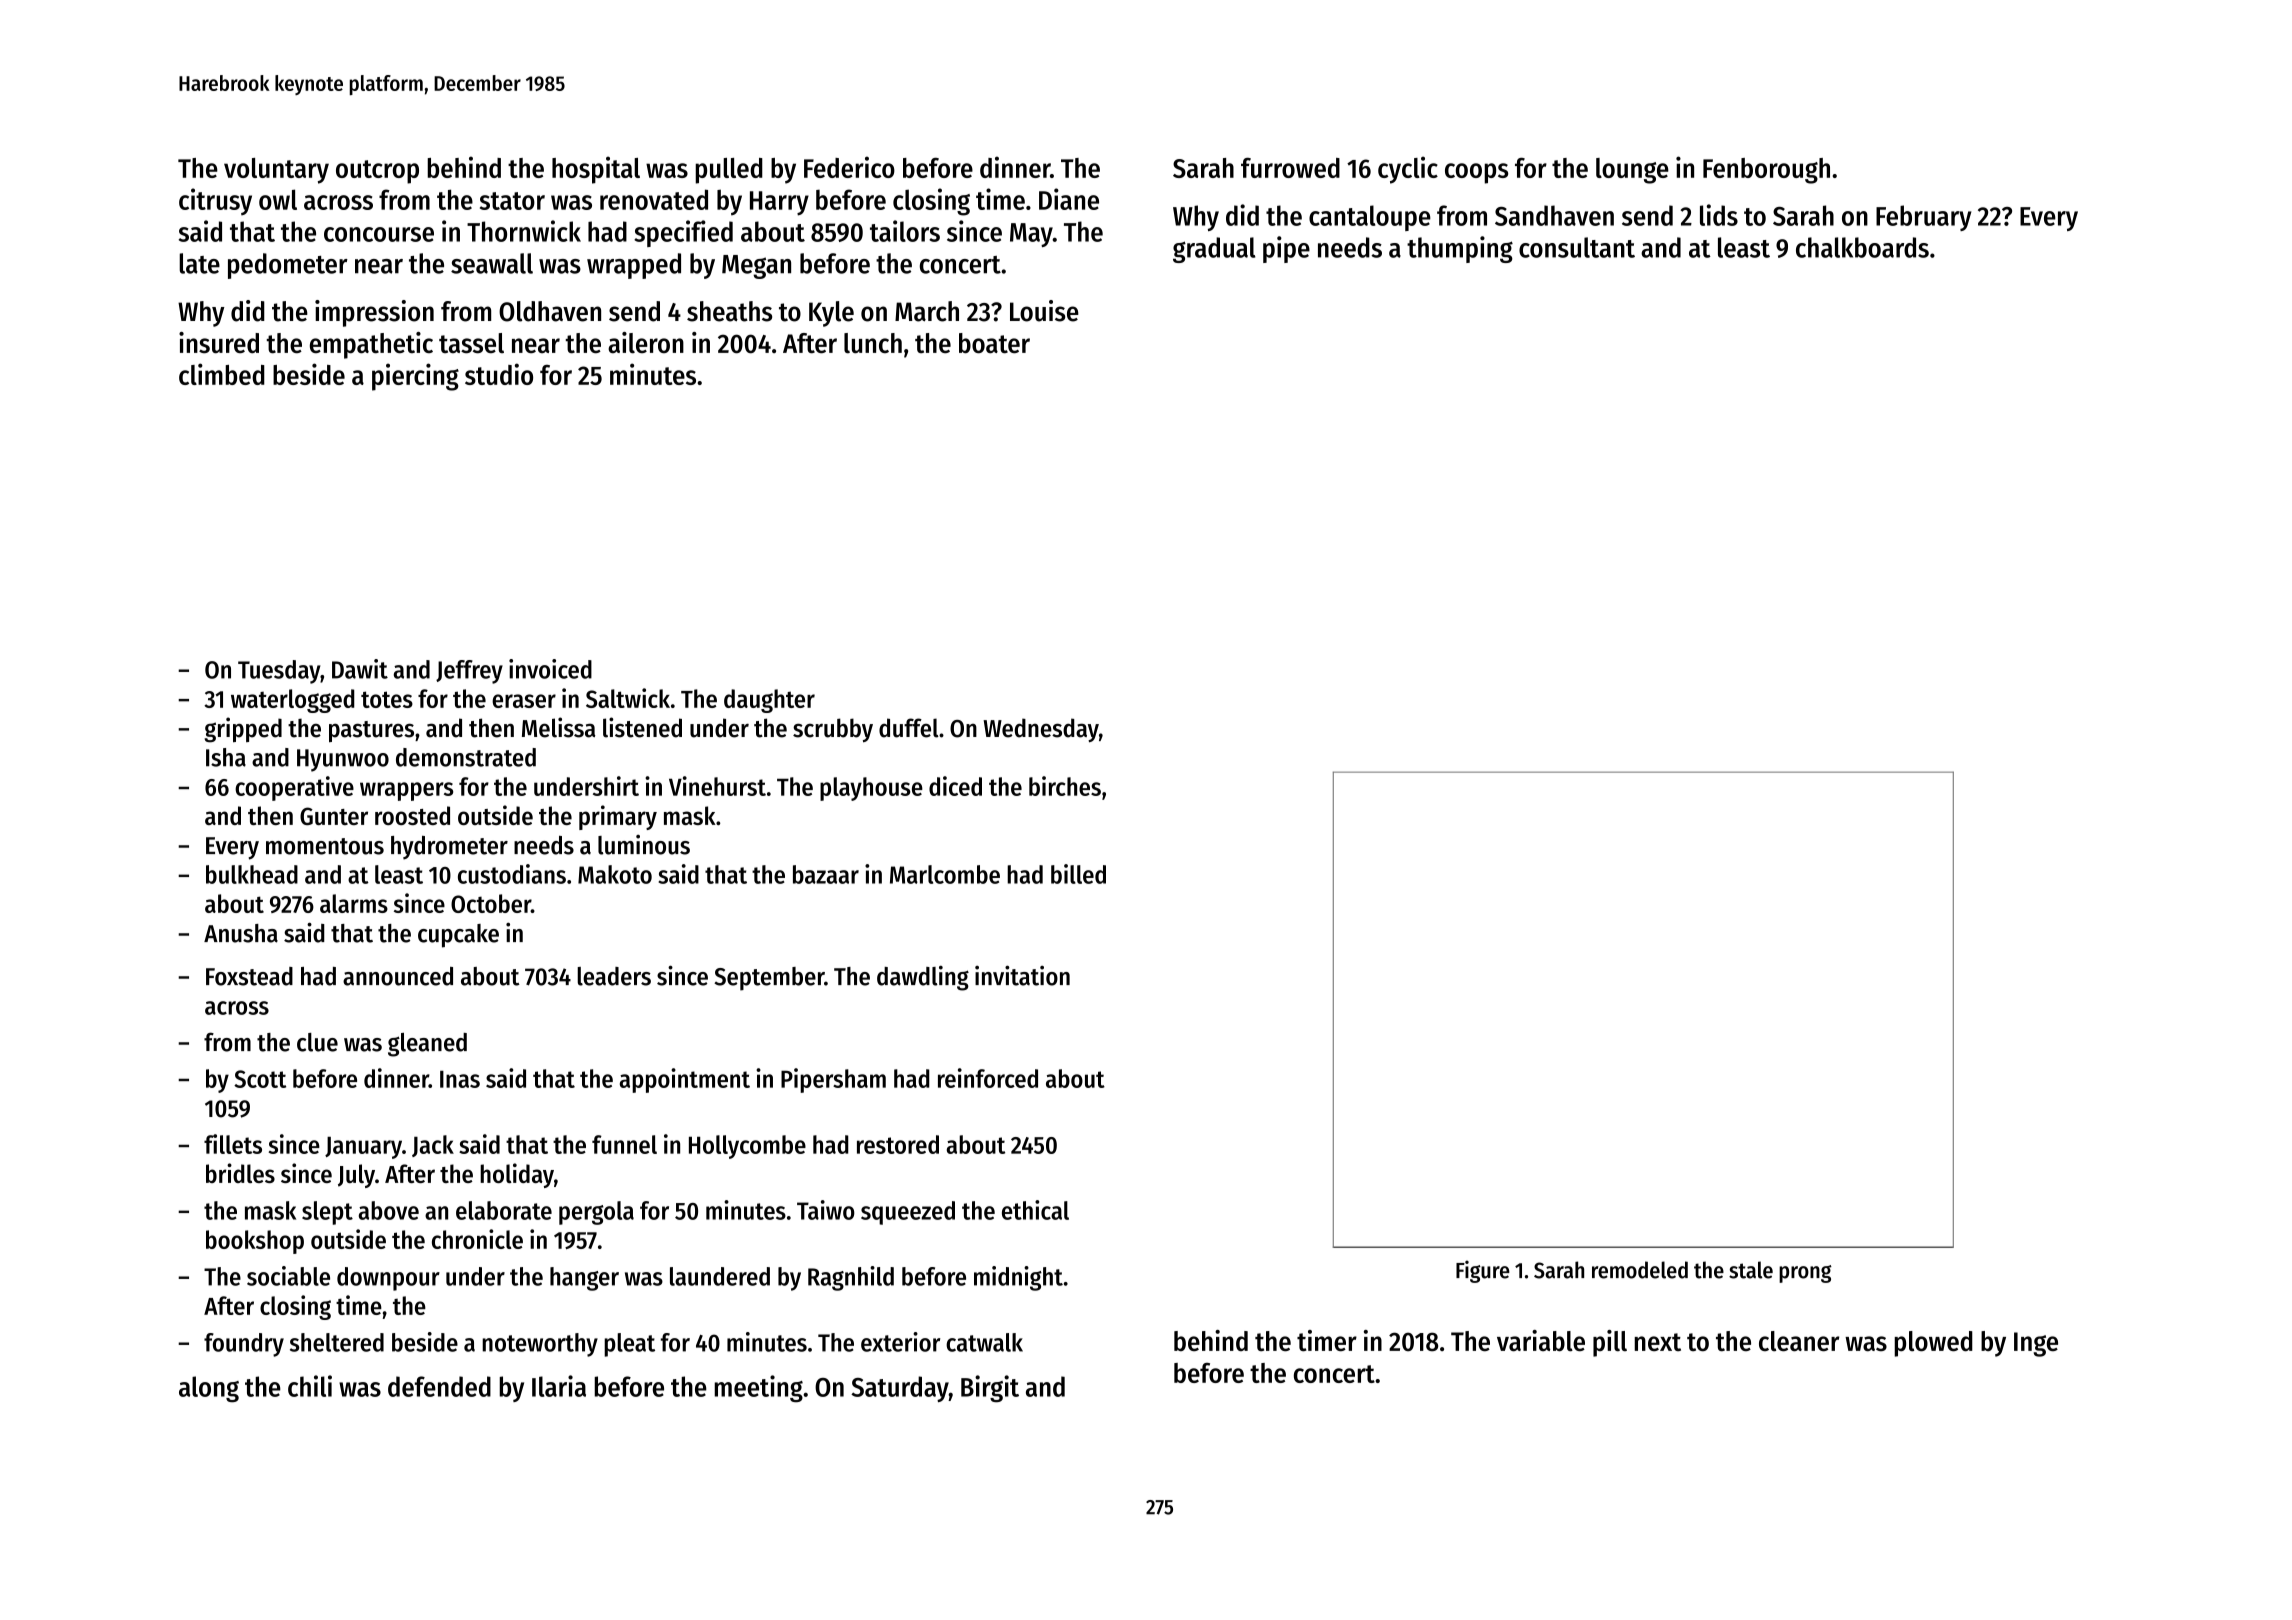 Image resolution: width=2292 pixels, height=1620 pixels. Describe the element at coordinates (1065, 786) in the screenshot. I see `birches` at that location.
